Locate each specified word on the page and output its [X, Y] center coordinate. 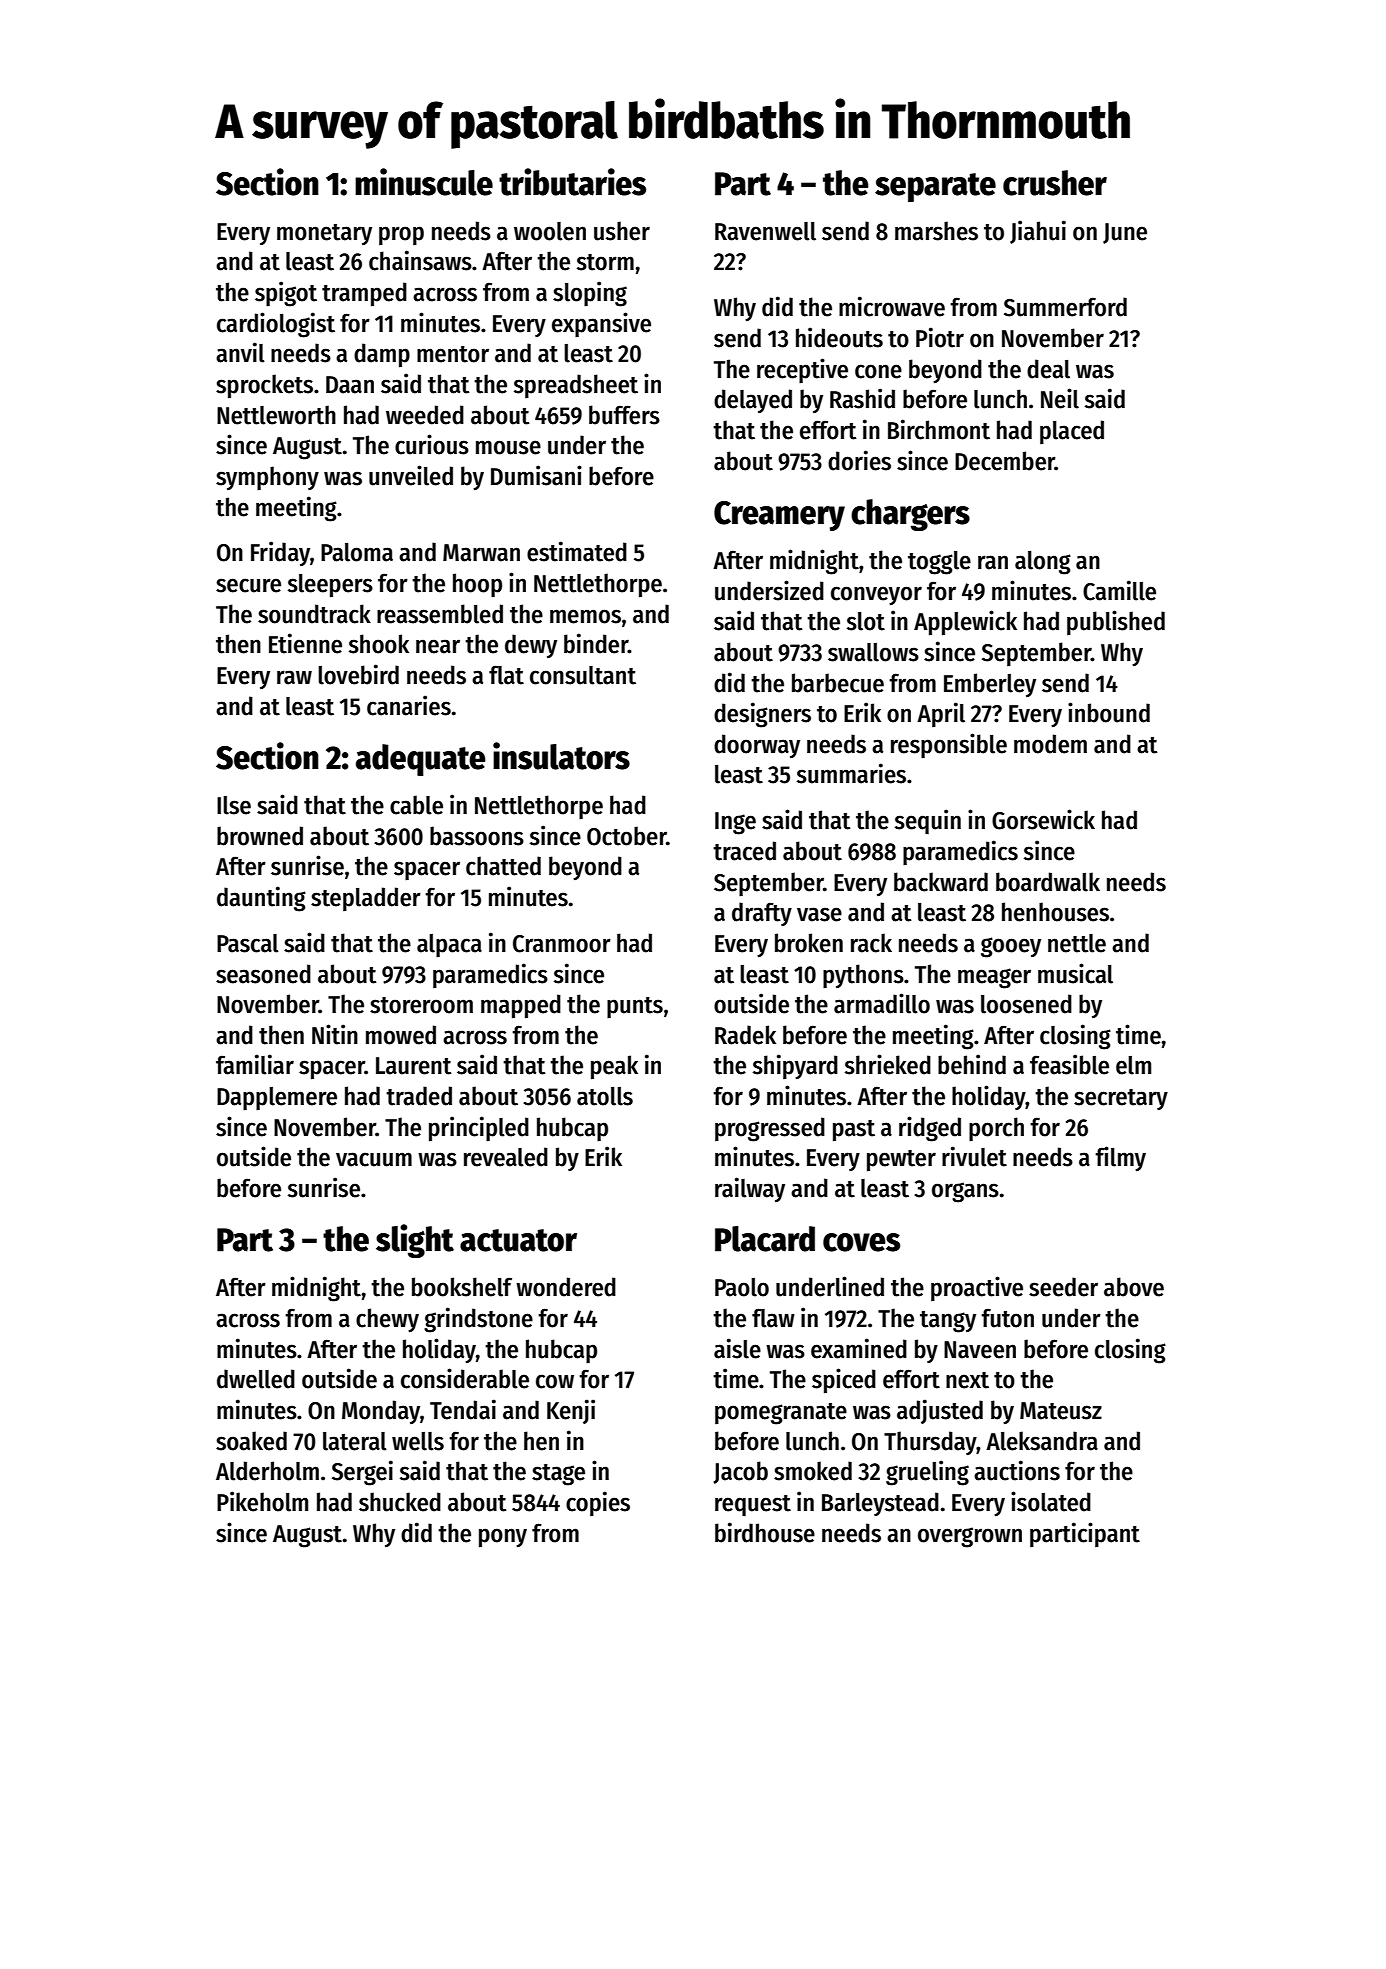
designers [762, 715]
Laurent [414, 1066]
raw [294, 677]
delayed [753, 401]
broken [809, 943]
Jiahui [1038, 232]
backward [941, 882]
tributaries [572, 182]
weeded [425, 415]
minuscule [424, 182]
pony [503, 1538]
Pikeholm [262, 1501]
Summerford [1065, 307]
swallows [873, 652]
